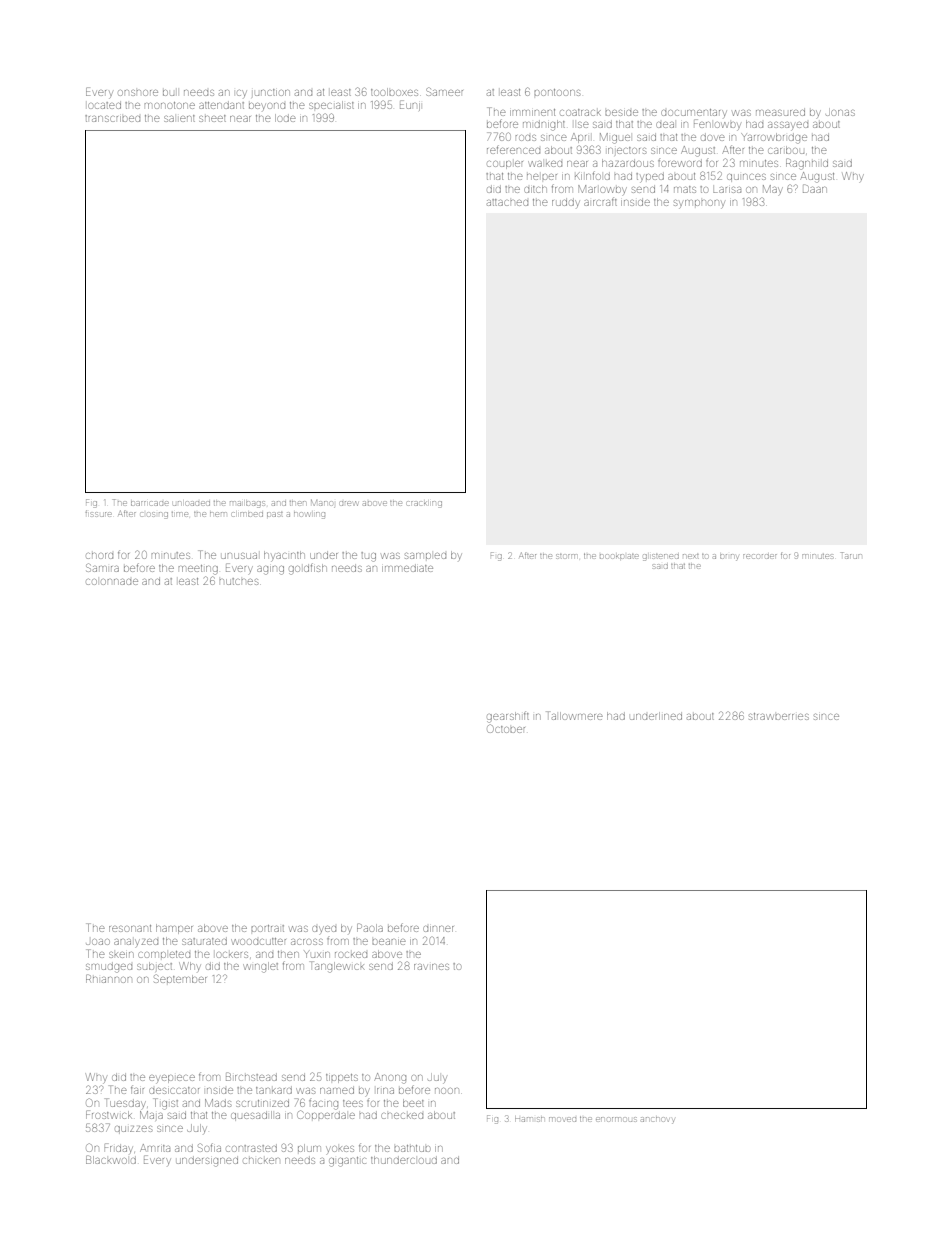  What do you see at coordinates (239, 581) in the screenshot?
I see `hutches` at bounding box center [239, 581].
